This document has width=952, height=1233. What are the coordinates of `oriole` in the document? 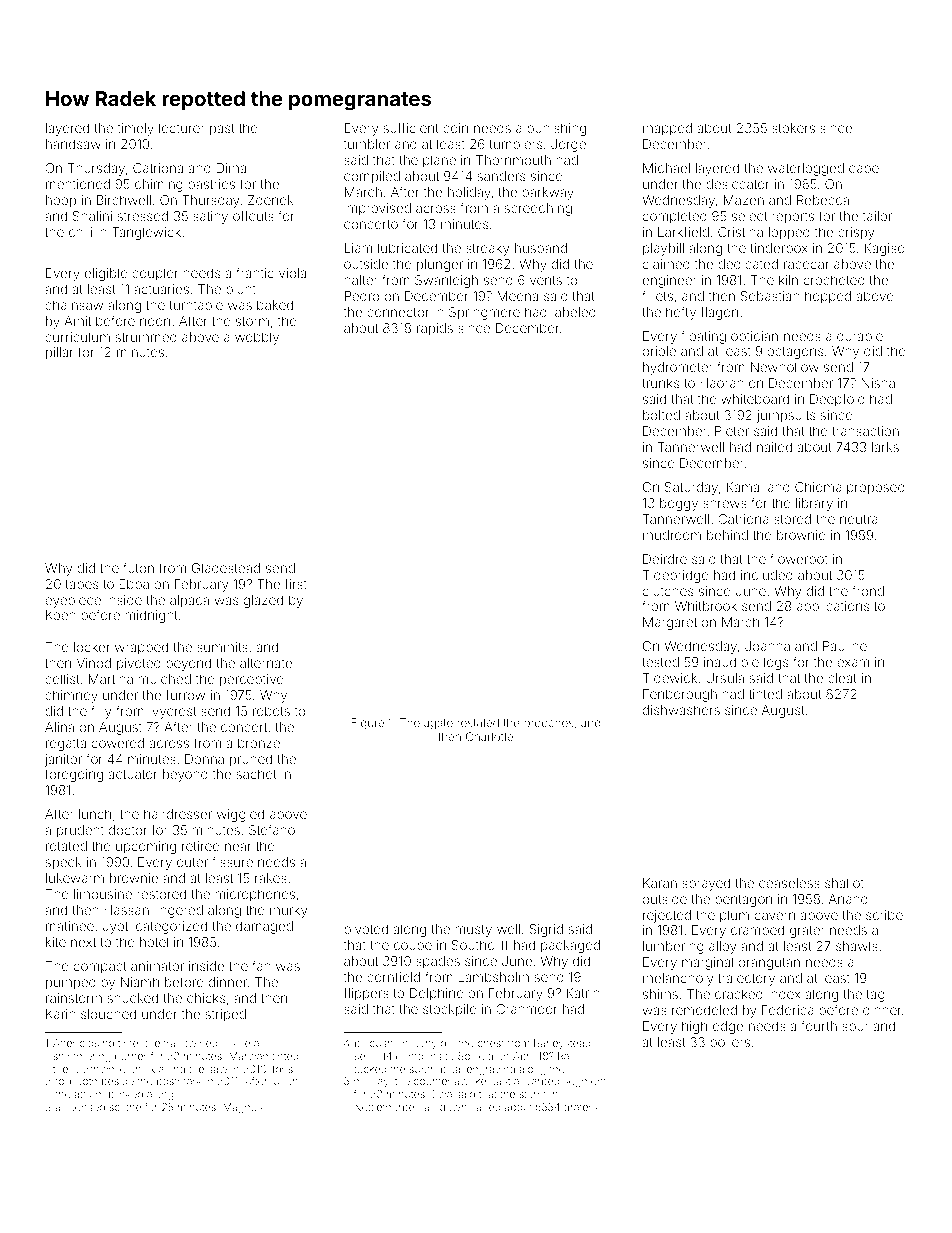 It's located at (659, 351).
